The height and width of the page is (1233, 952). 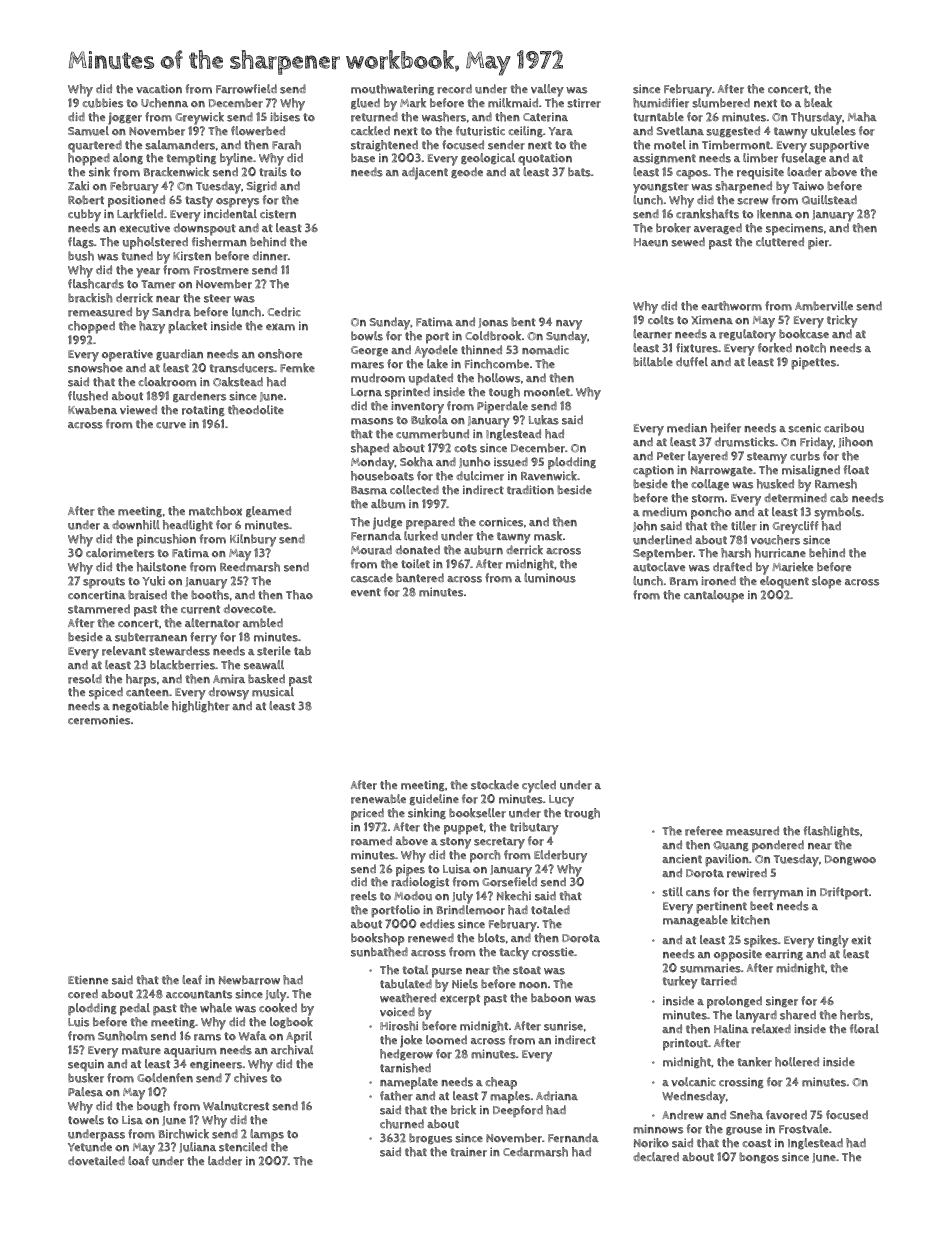 I want to click on referee, so click(x=704, y=831).
